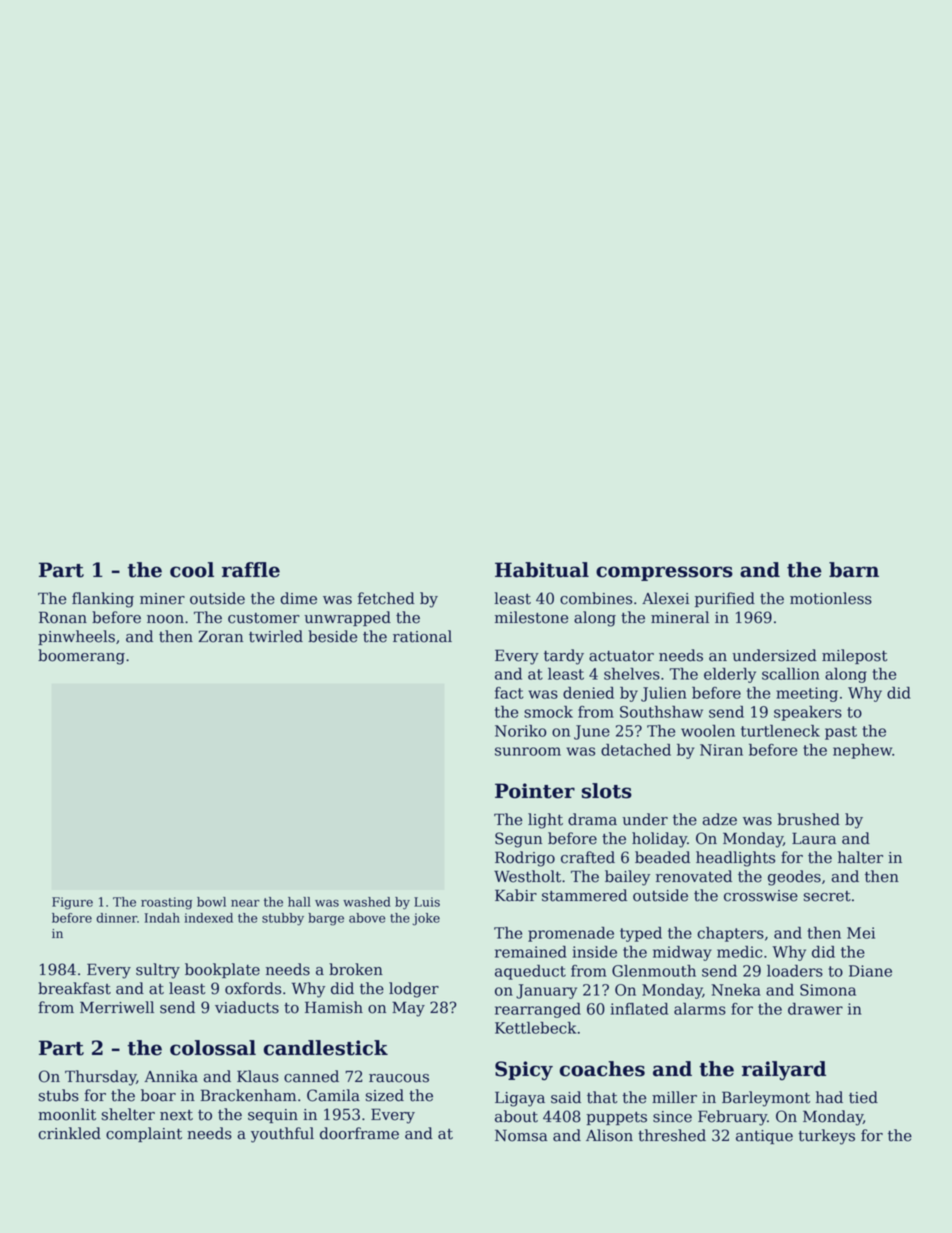  Describe the element at coordinates (854, 570) in the screenshot. I see `barn` at that location.
